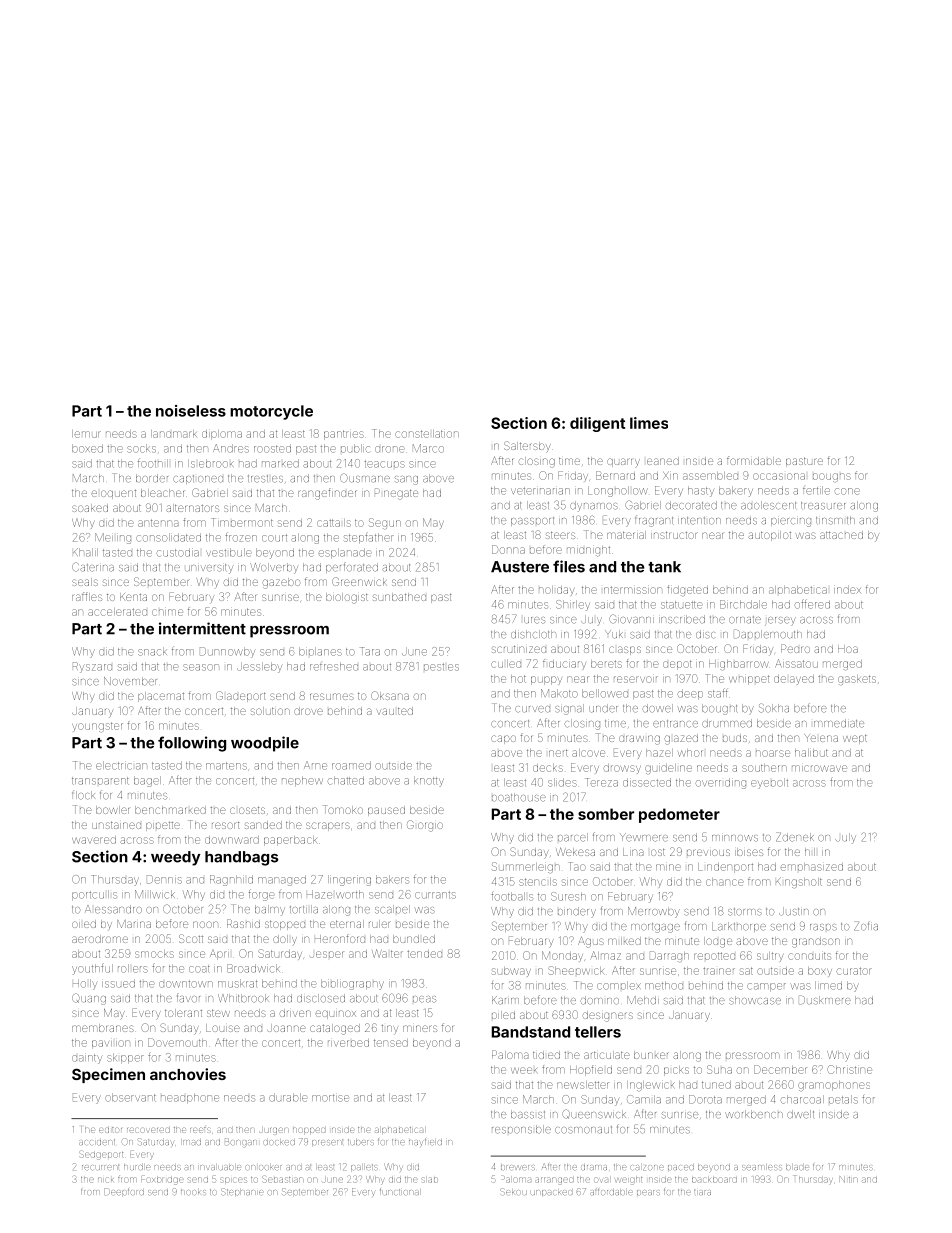 The height and width of the screenshot is (1233, 952). I want to click on dowel, so click(658, 708).
